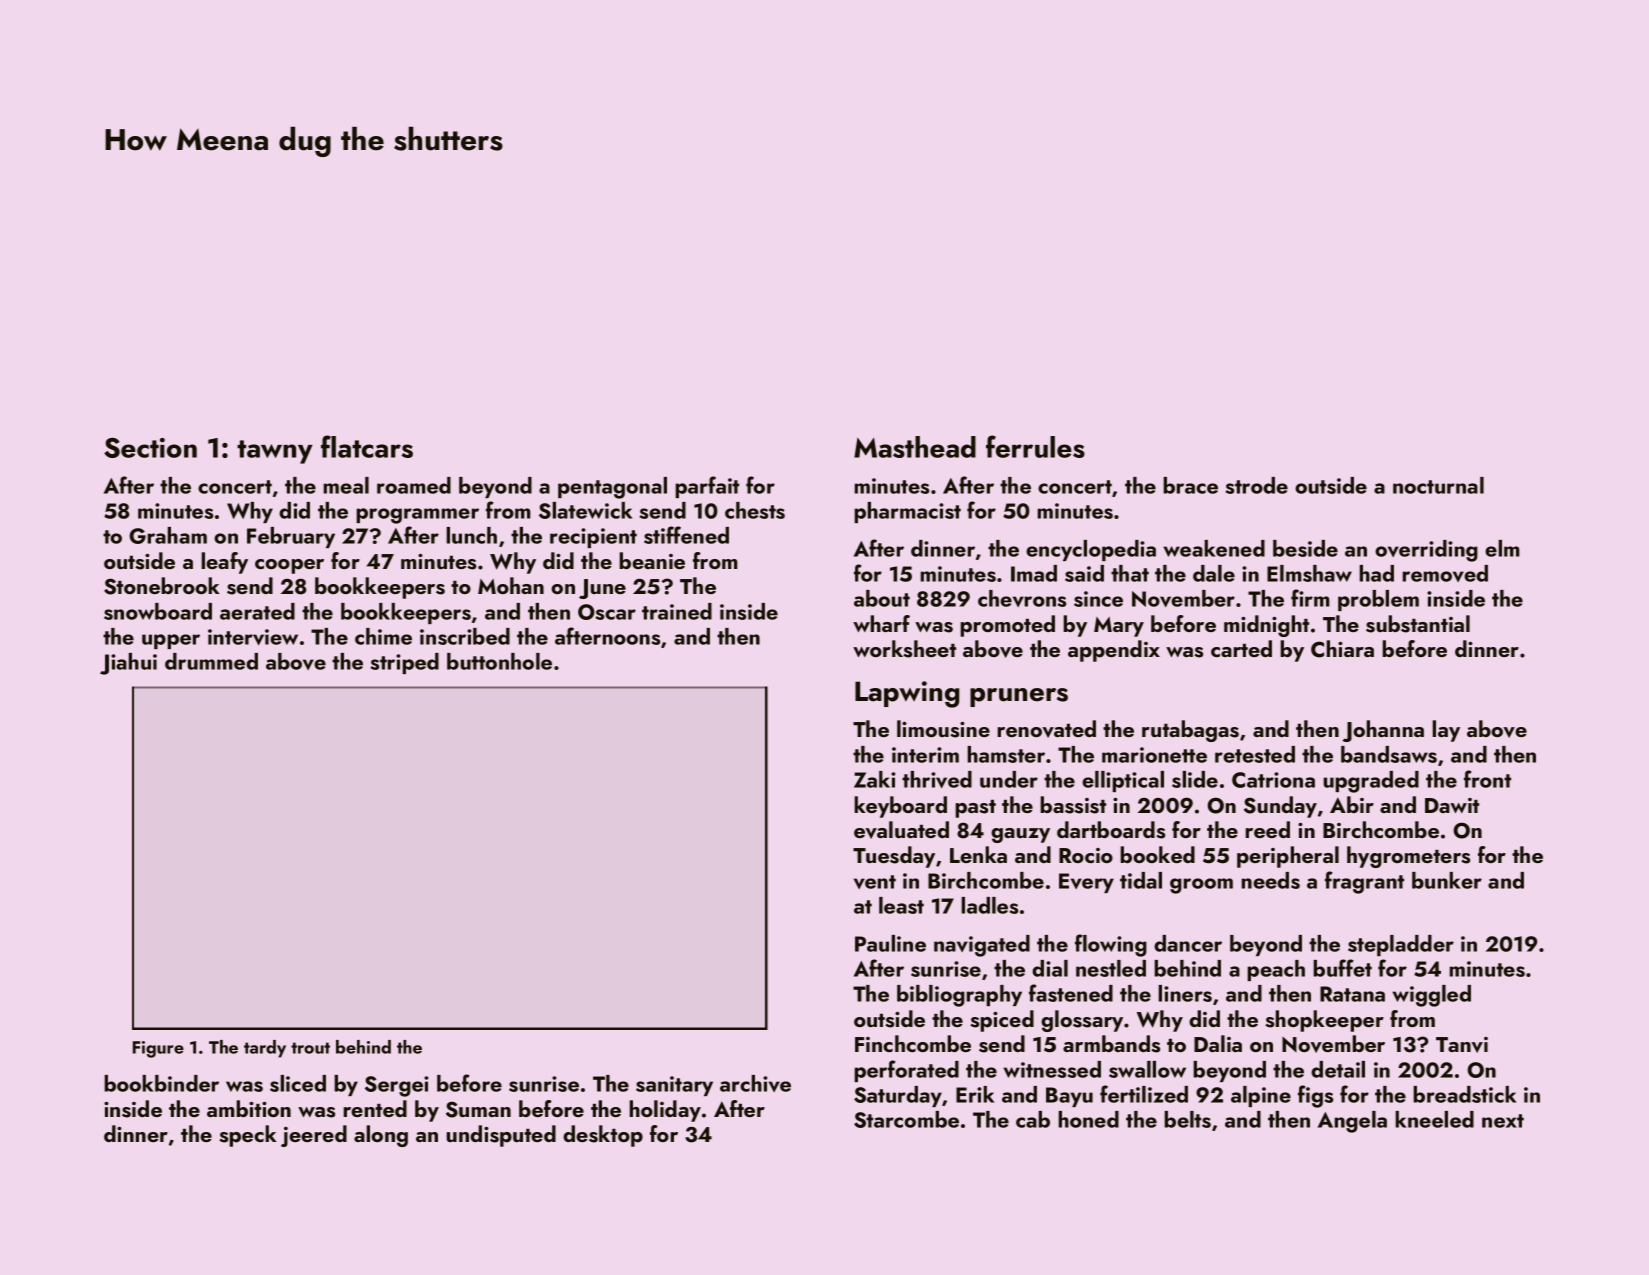 The image size is (1649, 1275). I want to click on shopkeeper, so click(1324, 1021).
